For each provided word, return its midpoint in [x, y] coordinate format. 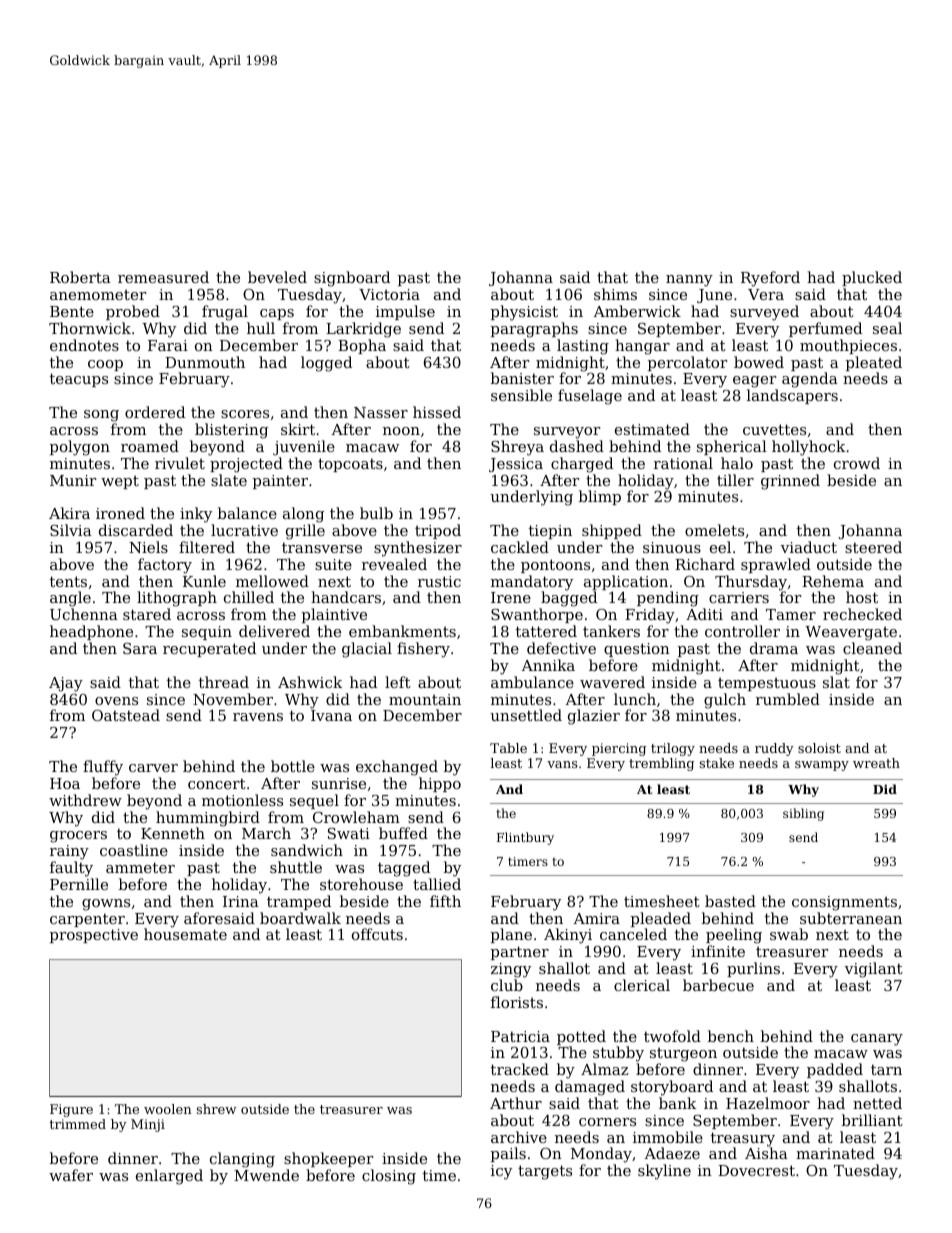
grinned [790, 482]
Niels [148, 547]
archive [519, 1137]
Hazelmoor [768, 1103]
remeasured [163, 277]
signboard [352, 279]
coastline [134, 850]
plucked [872, 278]
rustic [439, 581]
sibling [803, 814]
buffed [403, 833]
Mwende [266, 1175]
